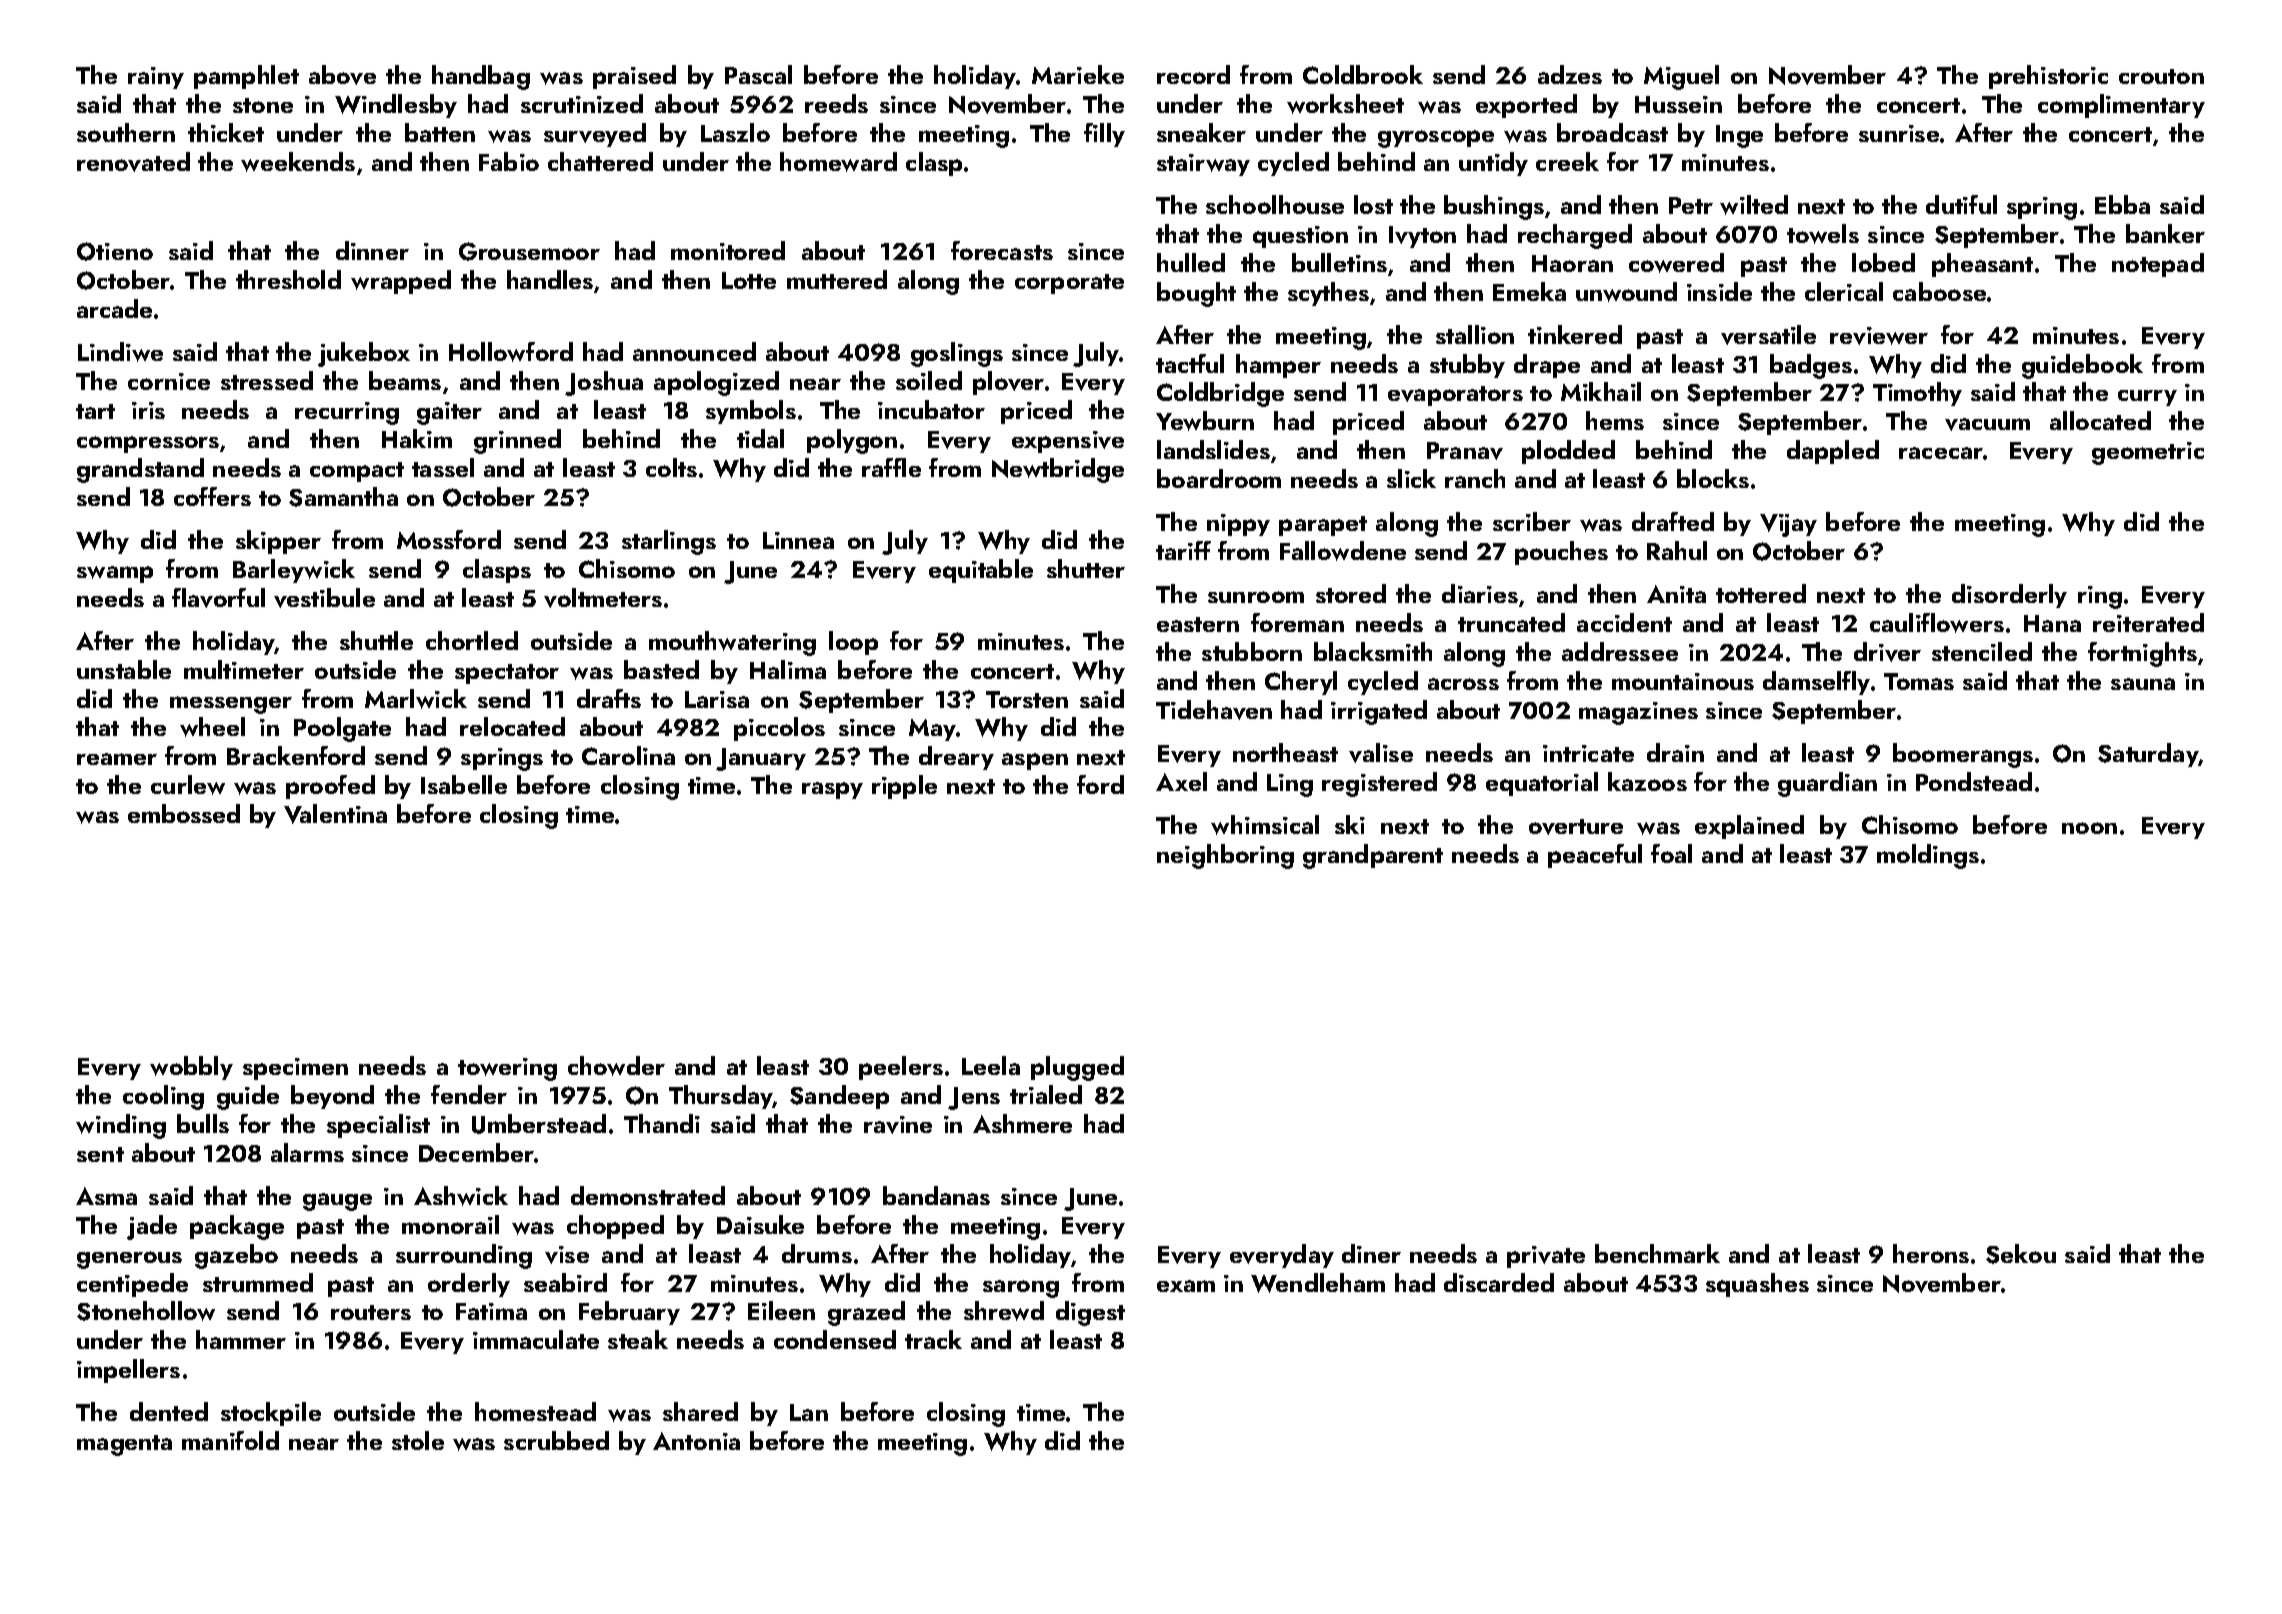 This screenshot has height=1614, width=2282. I want to click on tassel, so click(443, 467).
